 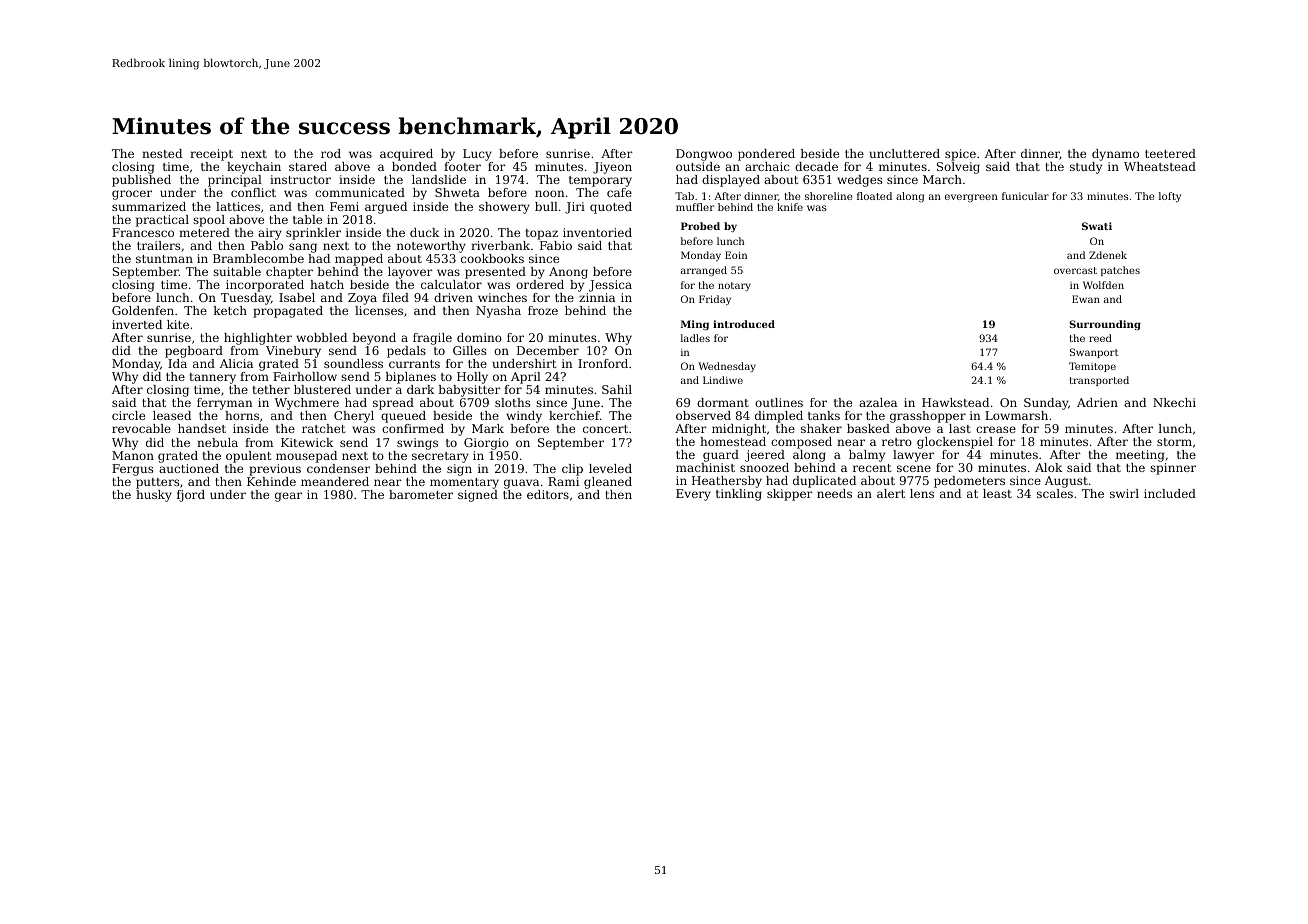 What do you see at coordinates (303, 248) in the screenshot?
I see `sang` at bounding box center [303, 248].
